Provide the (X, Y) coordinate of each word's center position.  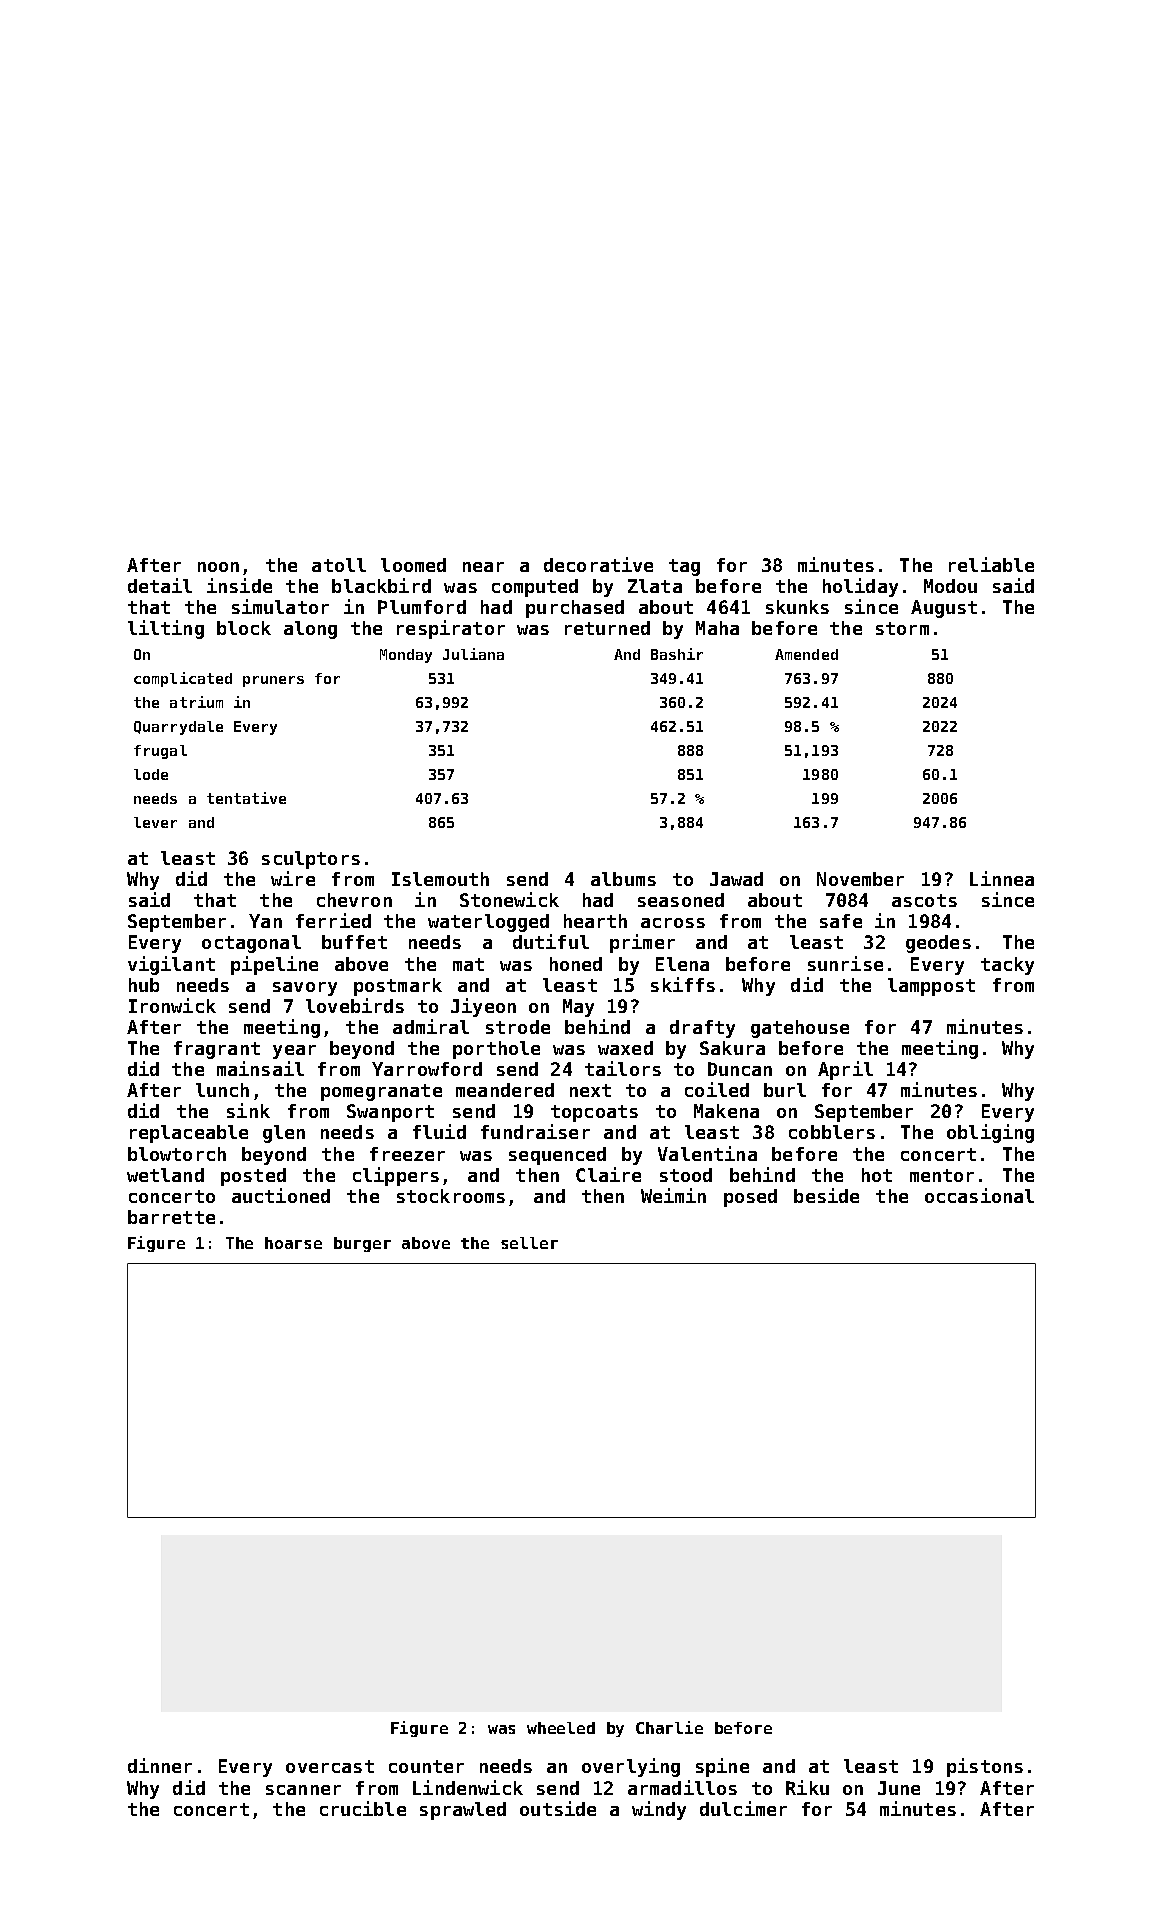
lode (151, 774)
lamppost (931, 987)
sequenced (557, 1156)
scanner (303, 1790)
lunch (222, 1090)
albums (623, 879)
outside (558, 1808)
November (860, 879)
